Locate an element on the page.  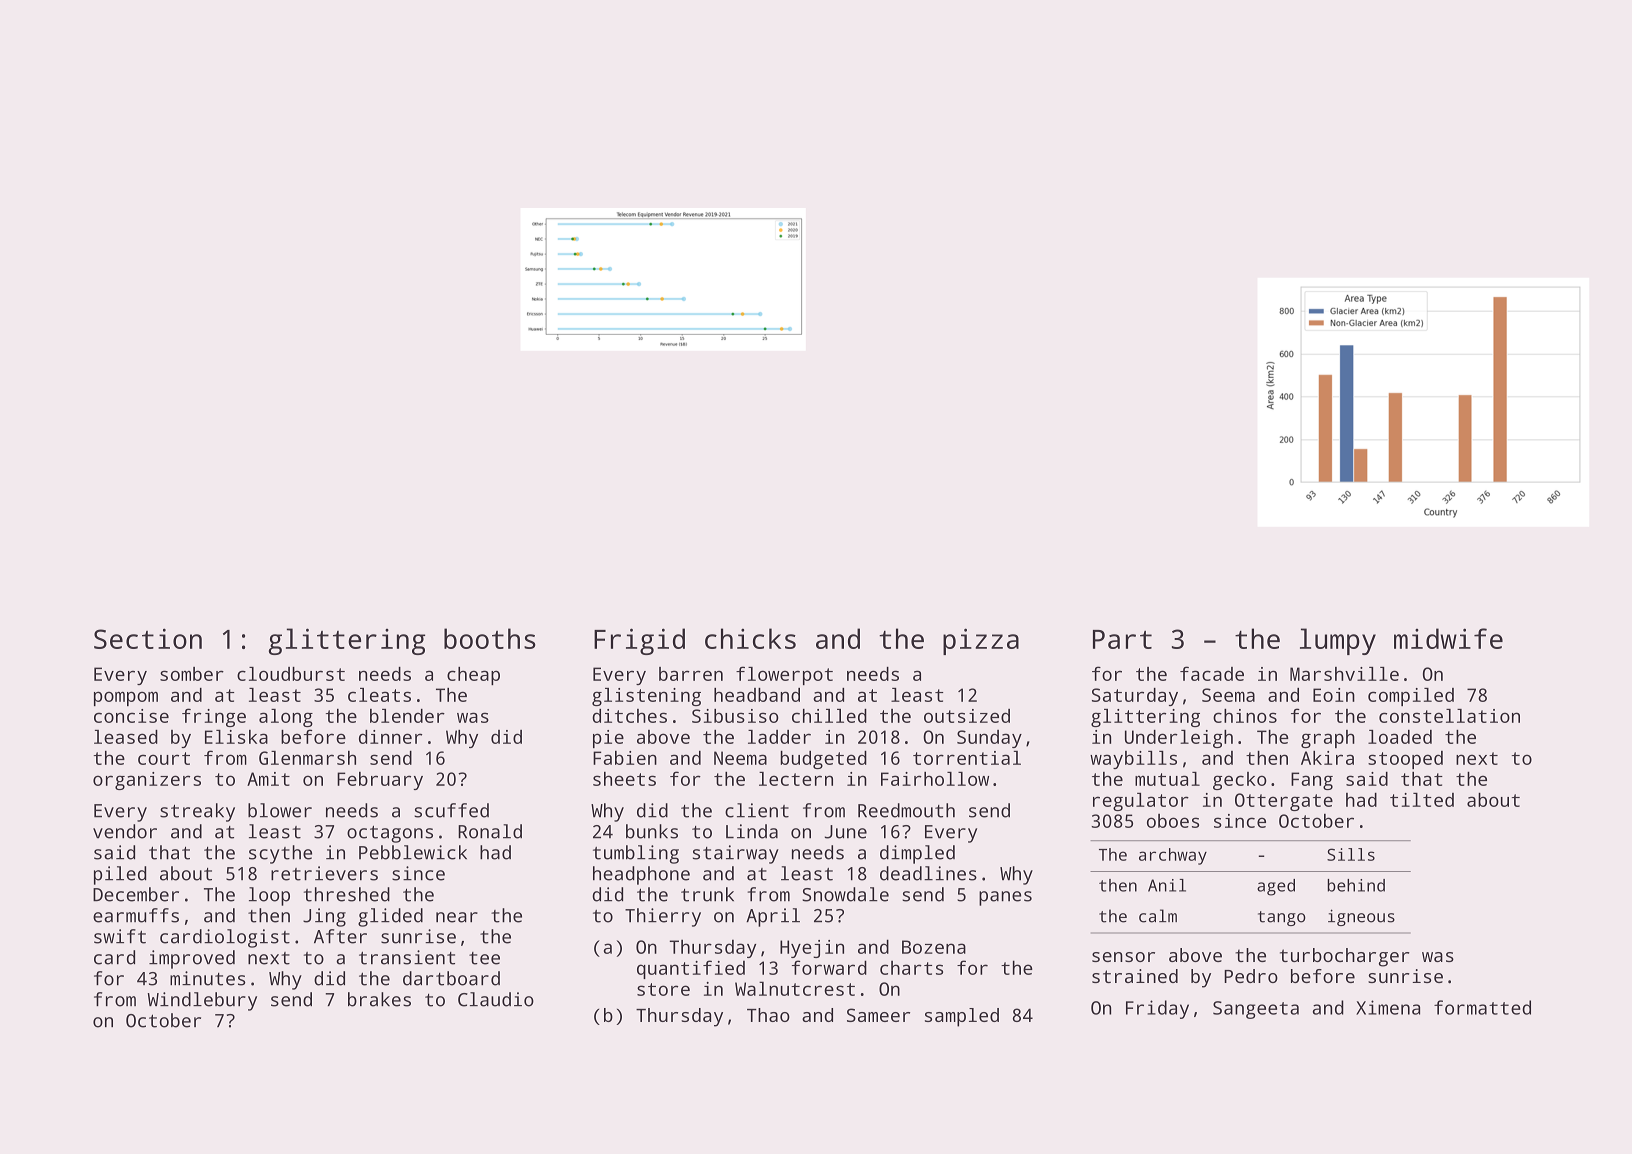
brakes is located at coordinates (379, 999).
